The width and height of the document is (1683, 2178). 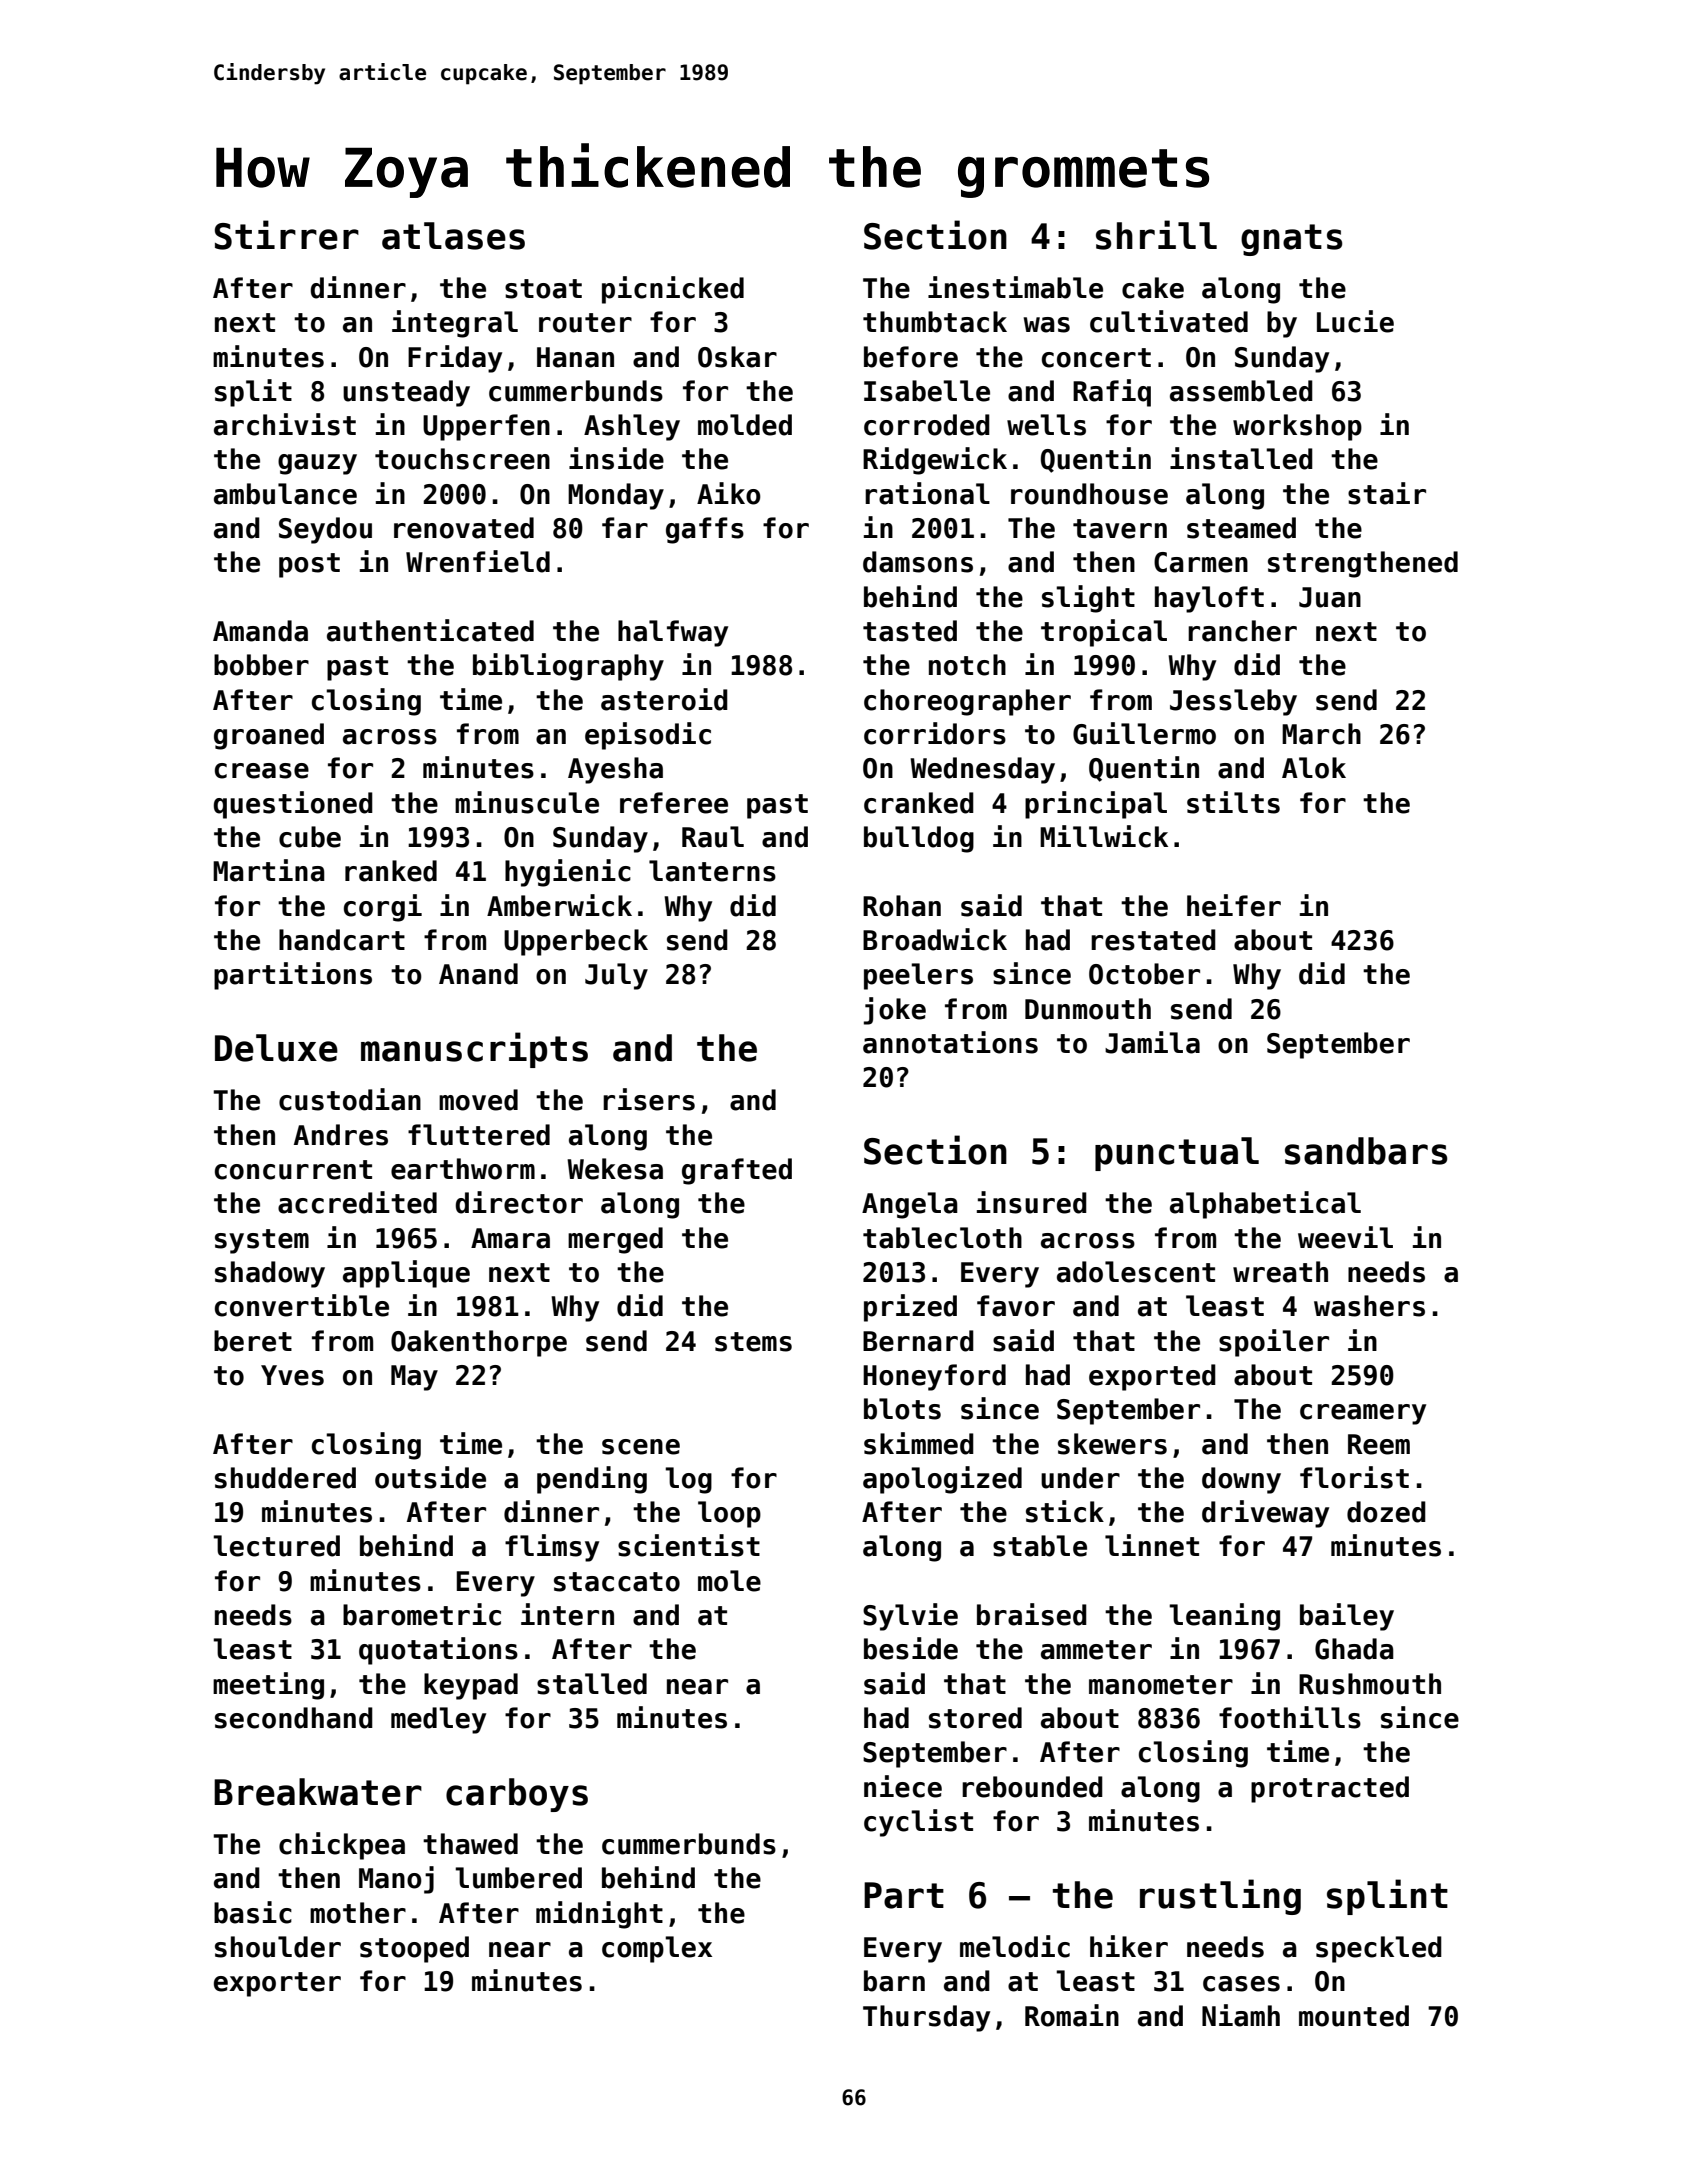 What do you see at coordinates (1169, 321) in the document?
I see `cultivated` at bounding box center [1169, 321].
